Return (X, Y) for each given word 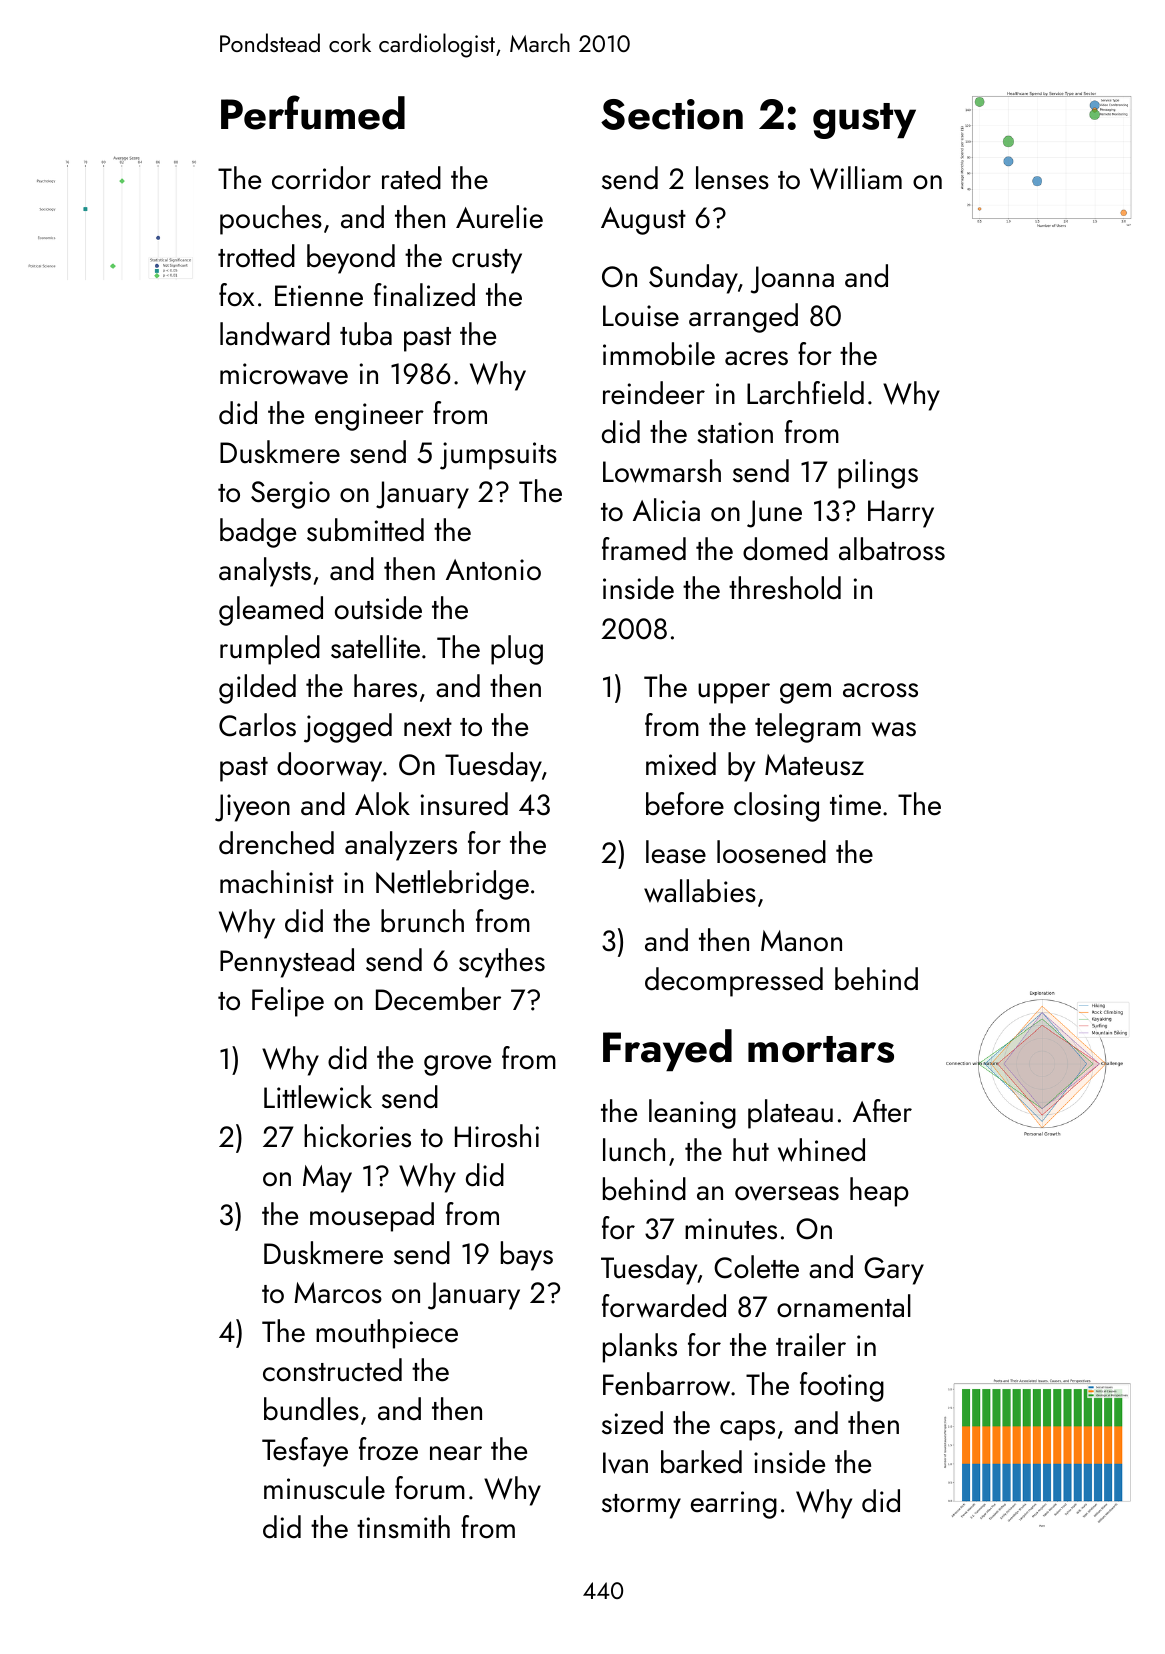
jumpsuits (498, 456)
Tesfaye (305, 1452)
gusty (864, 121)
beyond (351, 259)
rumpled (270, 650)
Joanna (792, 280)
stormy (641, 1506)
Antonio (493, 569)
